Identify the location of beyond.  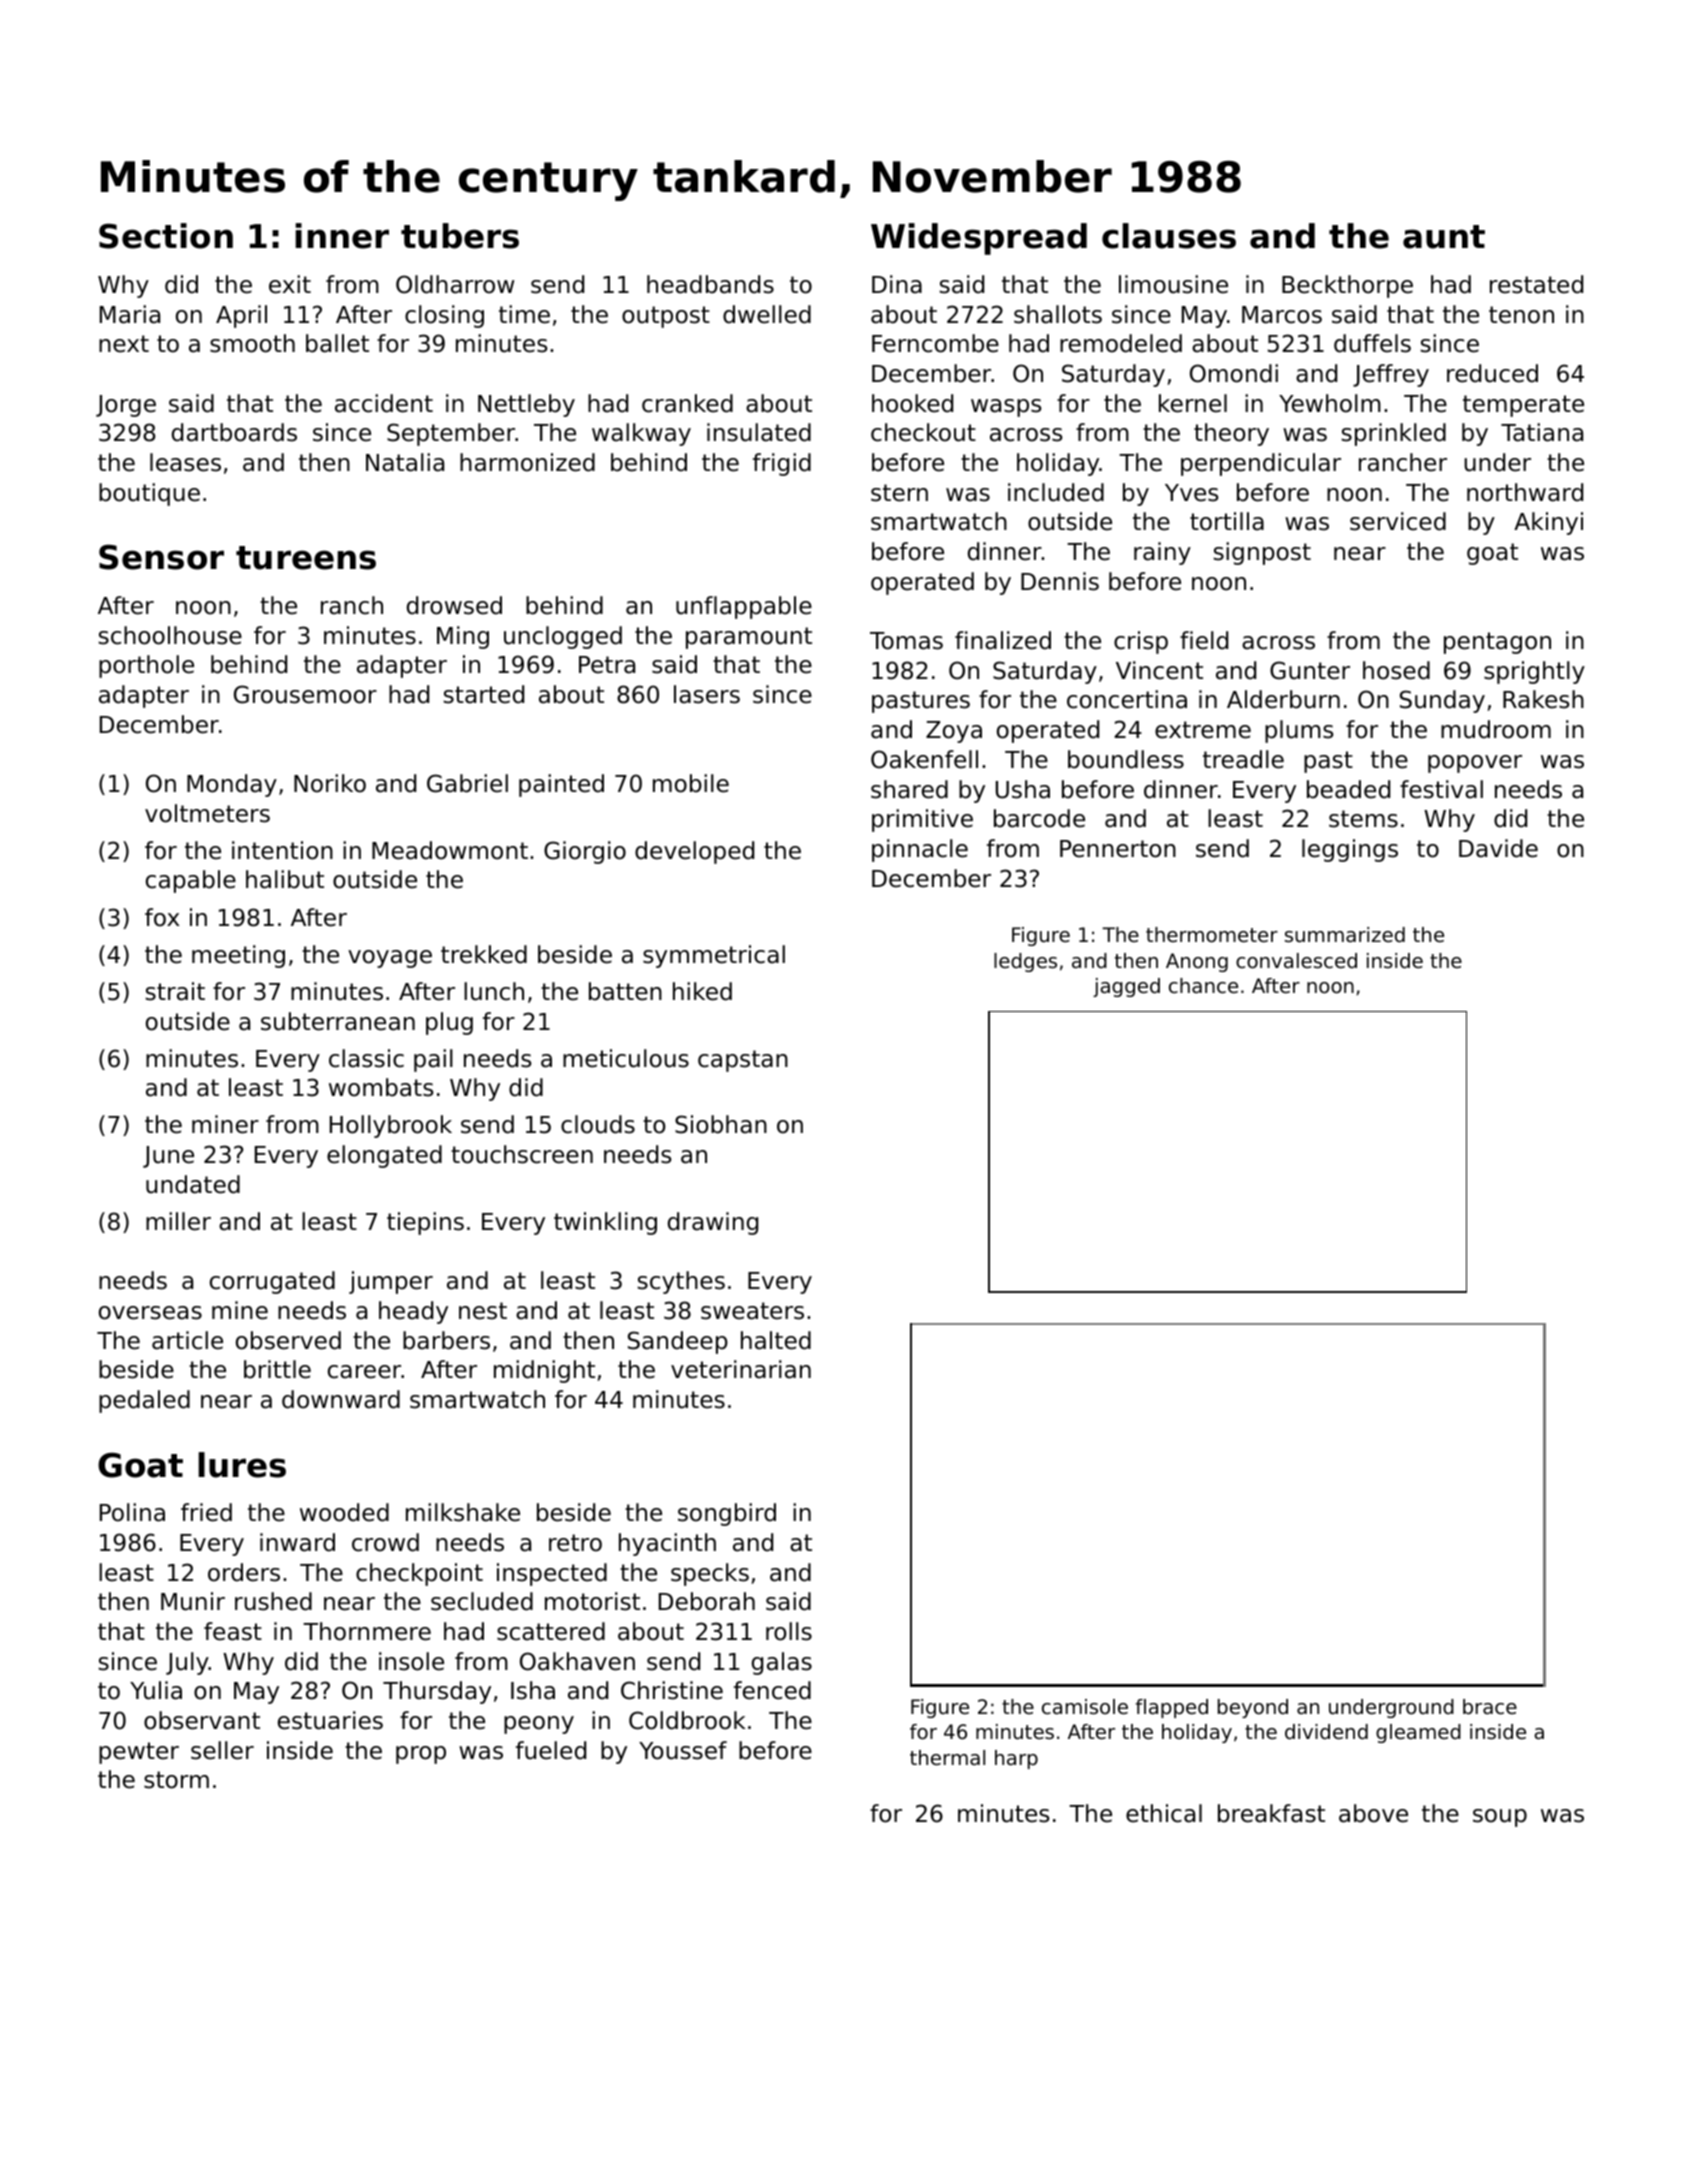
(1253, 1708).
